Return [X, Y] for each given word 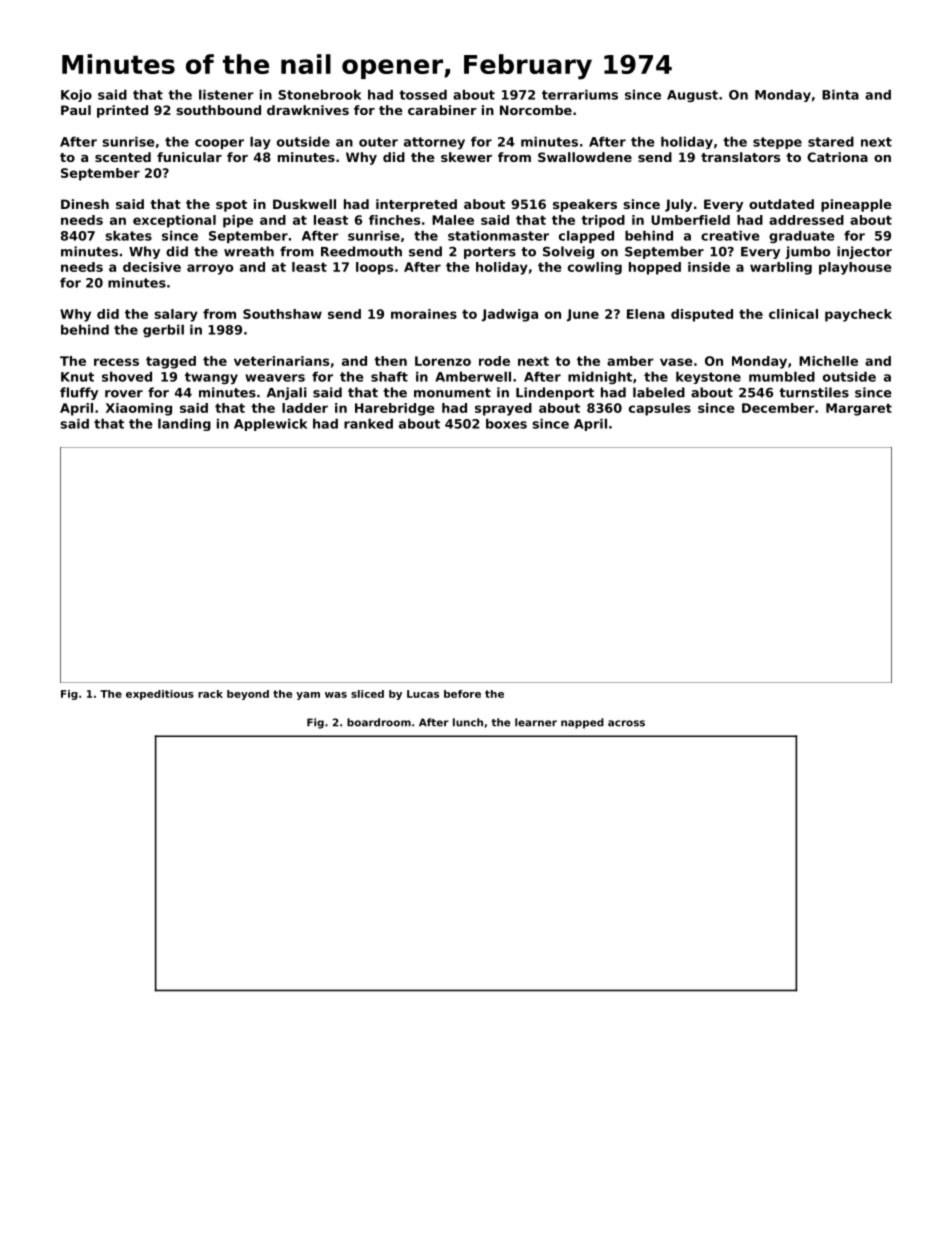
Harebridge [395, 409]
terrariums [580, 94]
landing [184, 424]
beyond [248, 695]
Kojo [76, 95]
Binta [840, 94]
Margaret [859, 409]
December [778, 408]
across [626, 723]
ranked [368, 423]
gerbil [163, 330]
